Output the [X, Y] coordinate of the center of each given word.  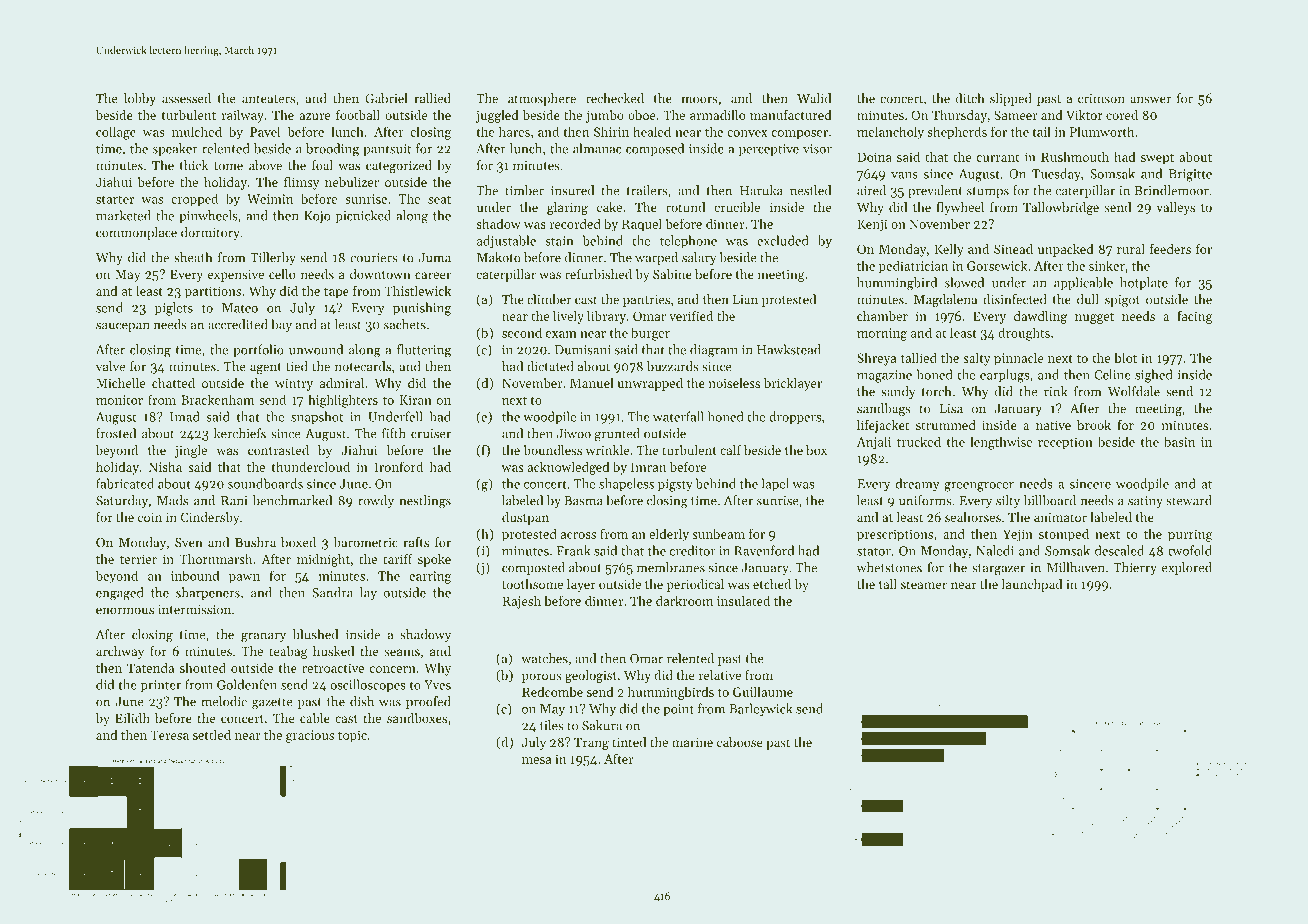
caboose [740, 742]
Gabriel [386, 98]
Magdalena [945, 300]
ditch [970, 98]
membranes [671, 567]
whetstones [889, 567]
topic [352, 736]
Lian [745, 299]
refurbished [598, 274]
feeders [1170, 249]
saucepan [123, 327]
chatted [173, 383]
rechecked [615, 98]
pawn [244, 579]
